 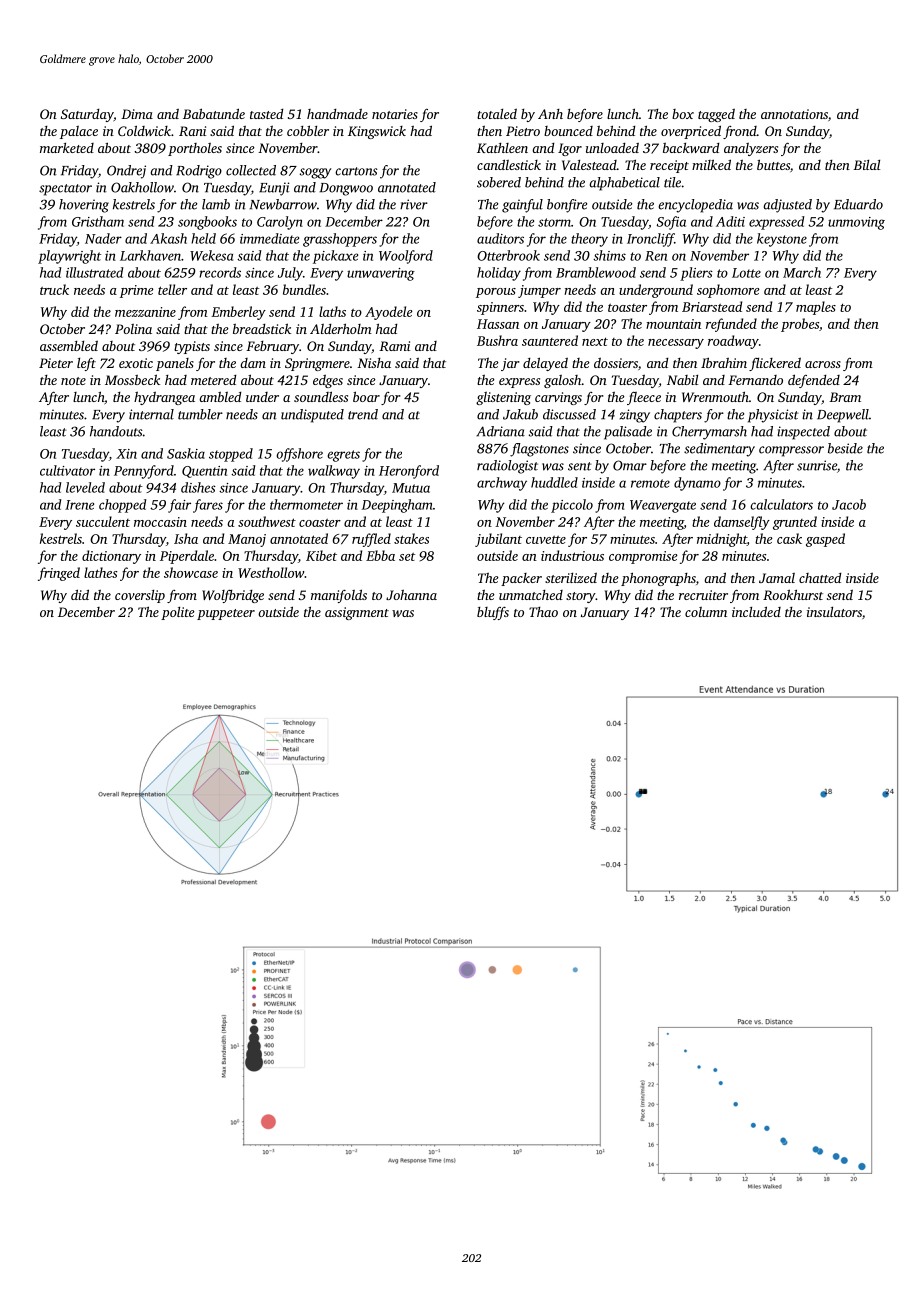 I want to click on notaries, so click(x=395, y=114).
